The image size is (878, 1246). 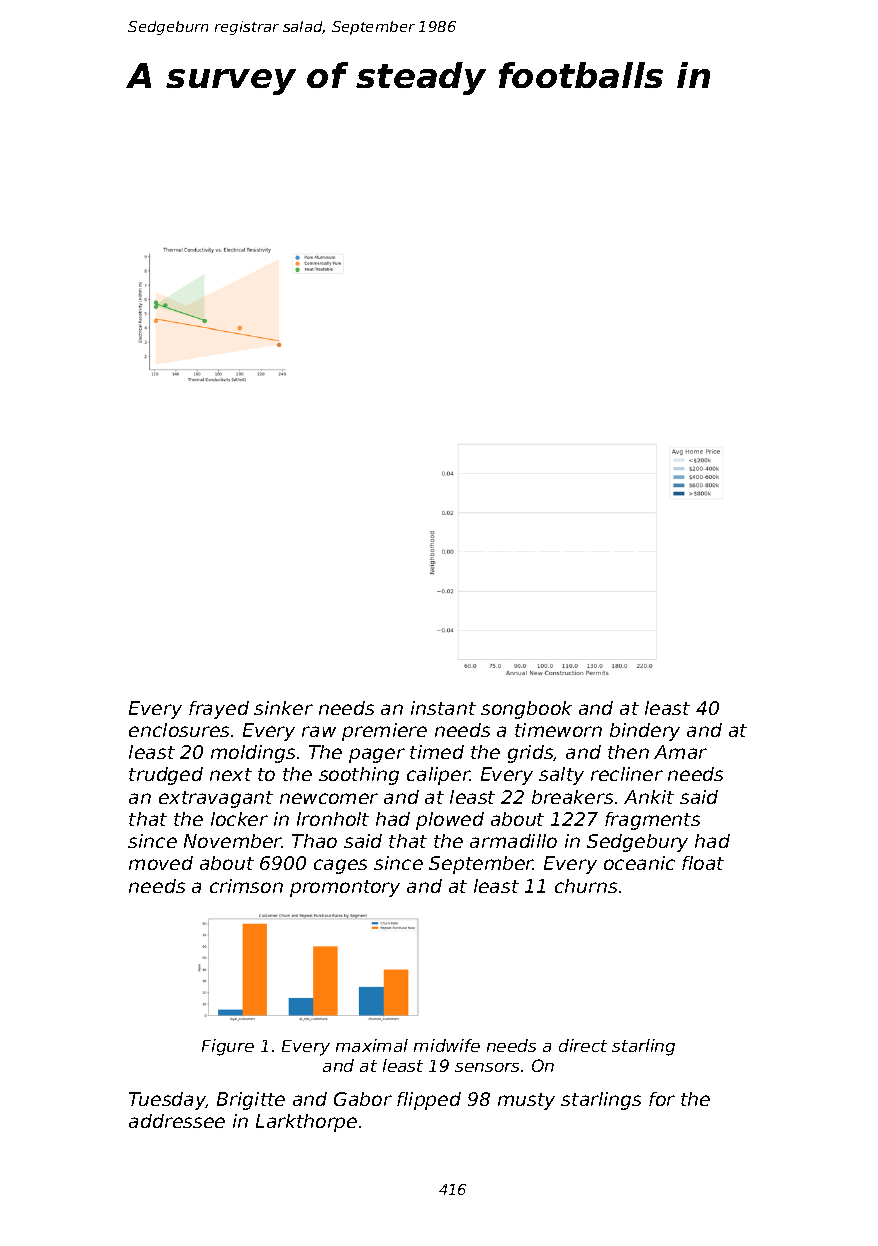 What do you see at coordinates (251, 1101) in the image?
I see `Brigitte` at bounding box center [251, 1101].
